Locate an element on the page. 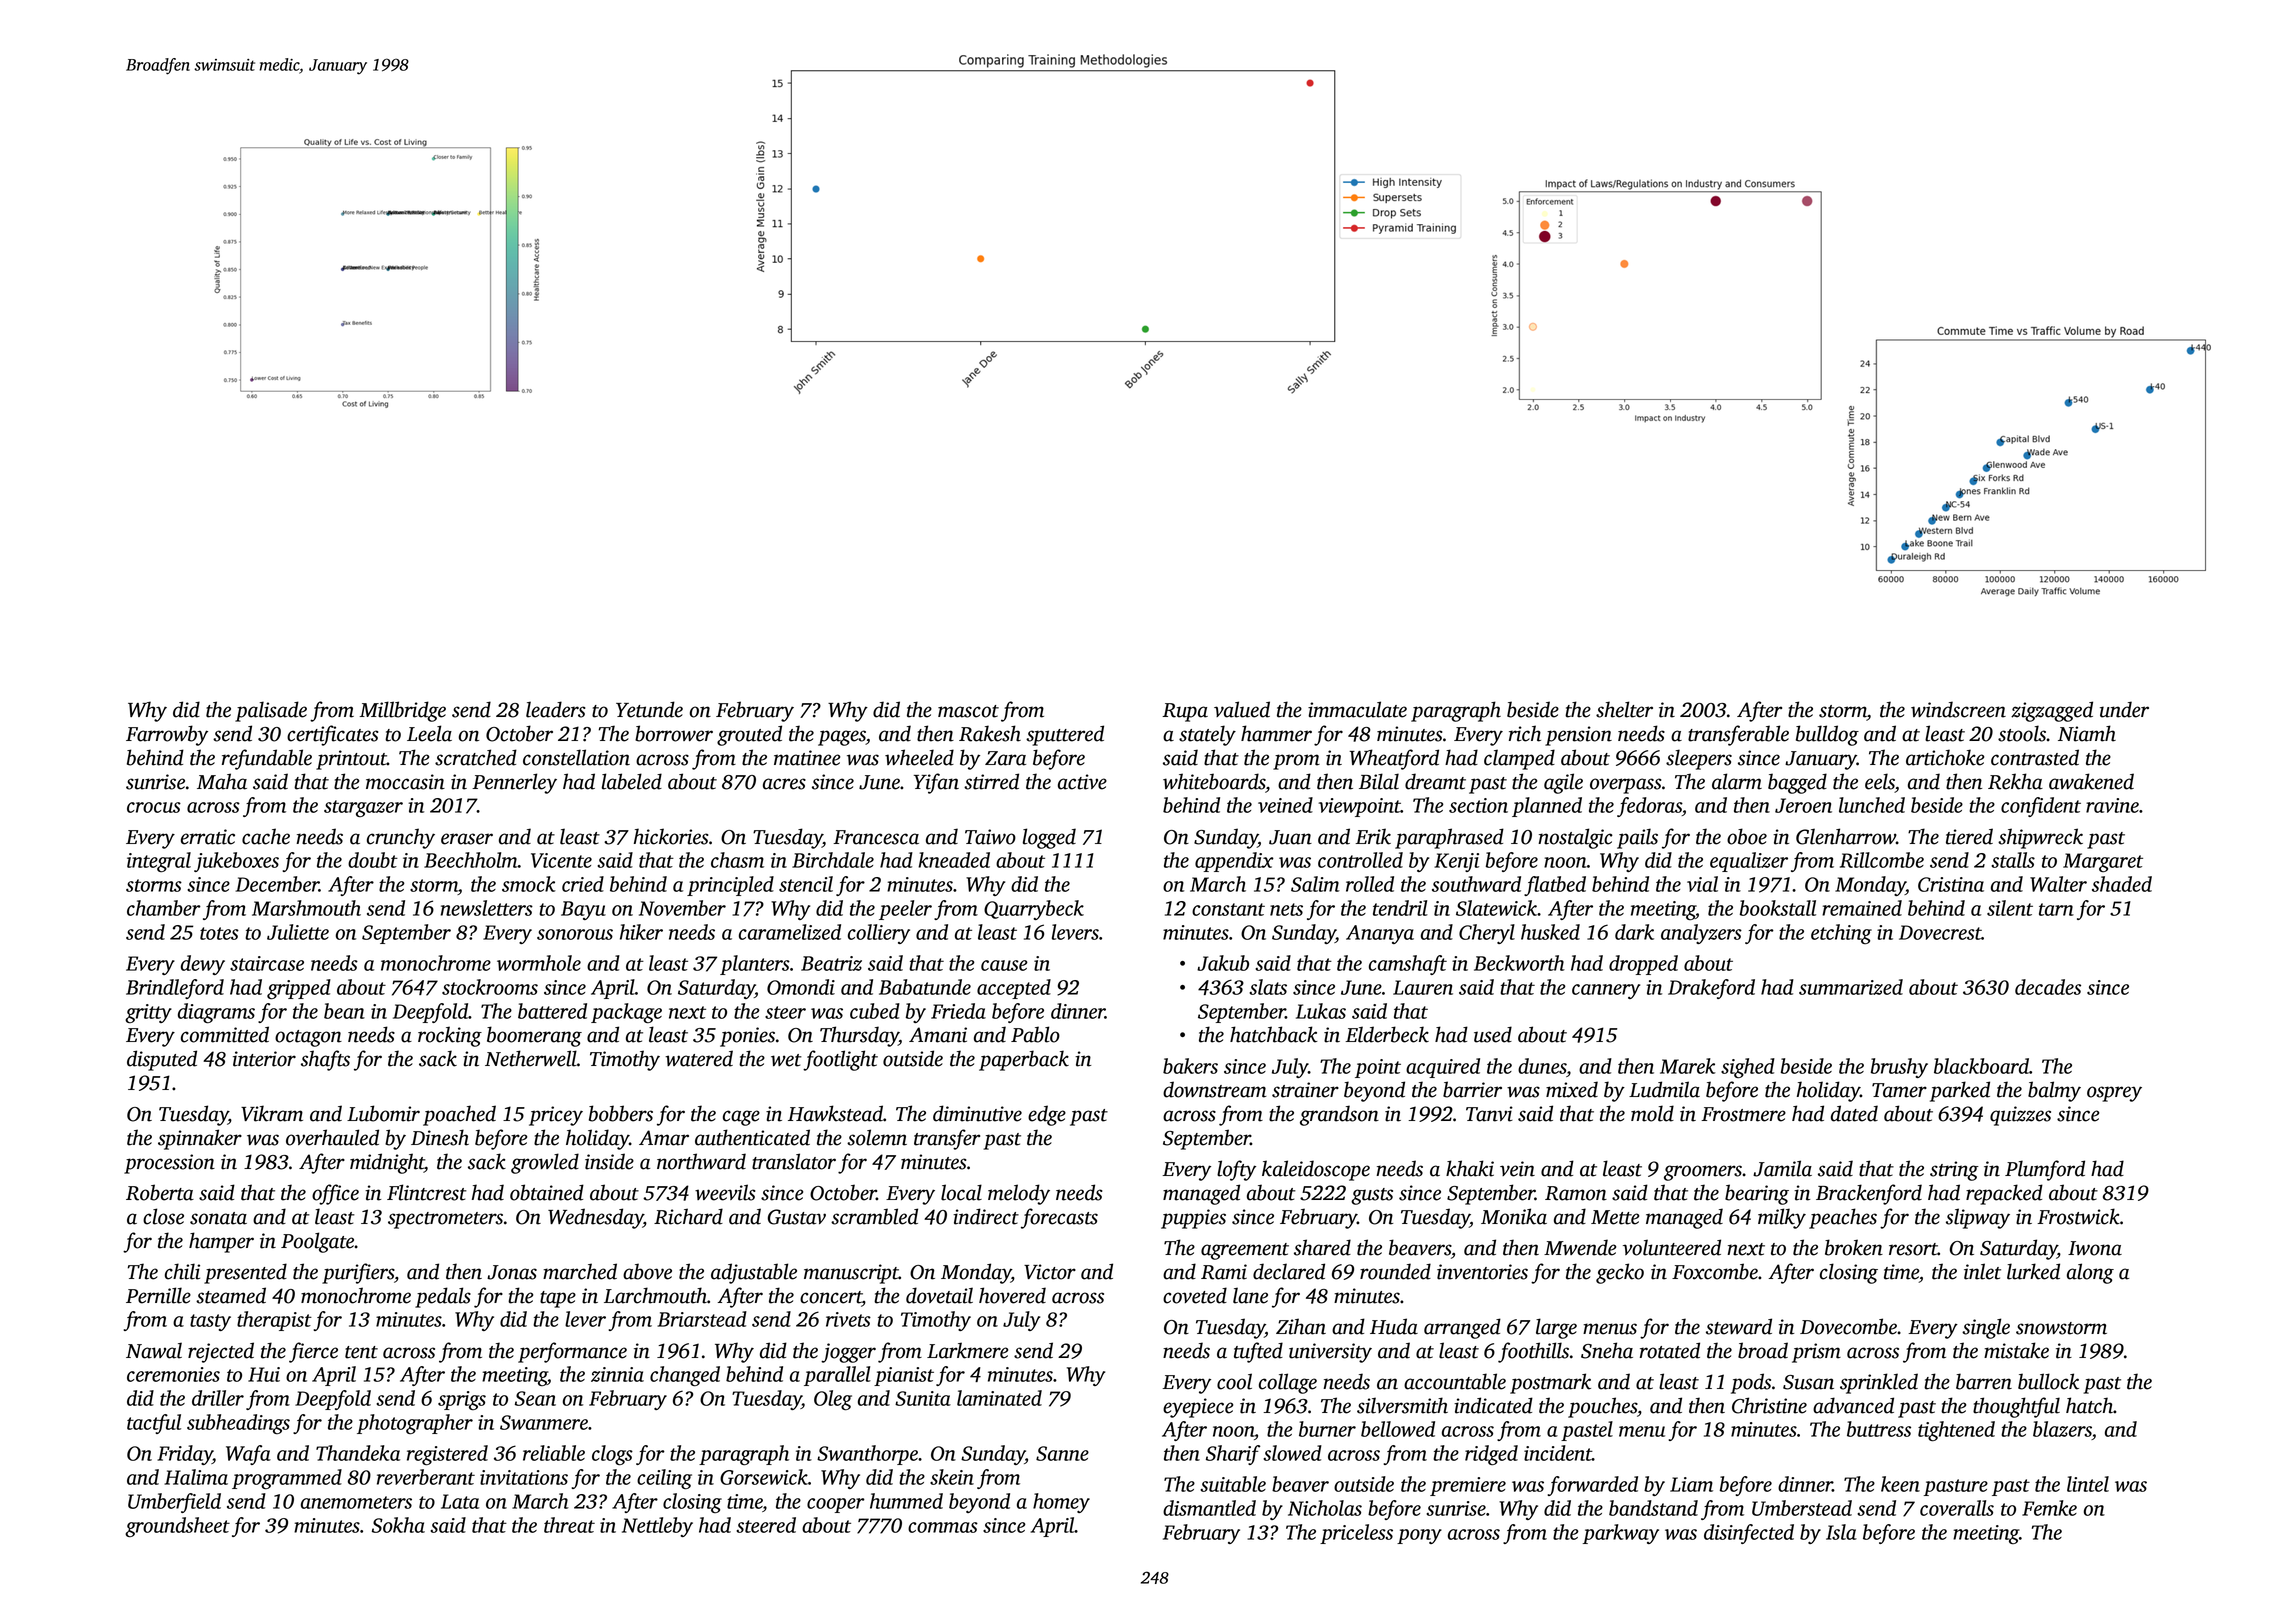 This page has width=2282, height=1614. decades is located at coordinates (2048, 987).
